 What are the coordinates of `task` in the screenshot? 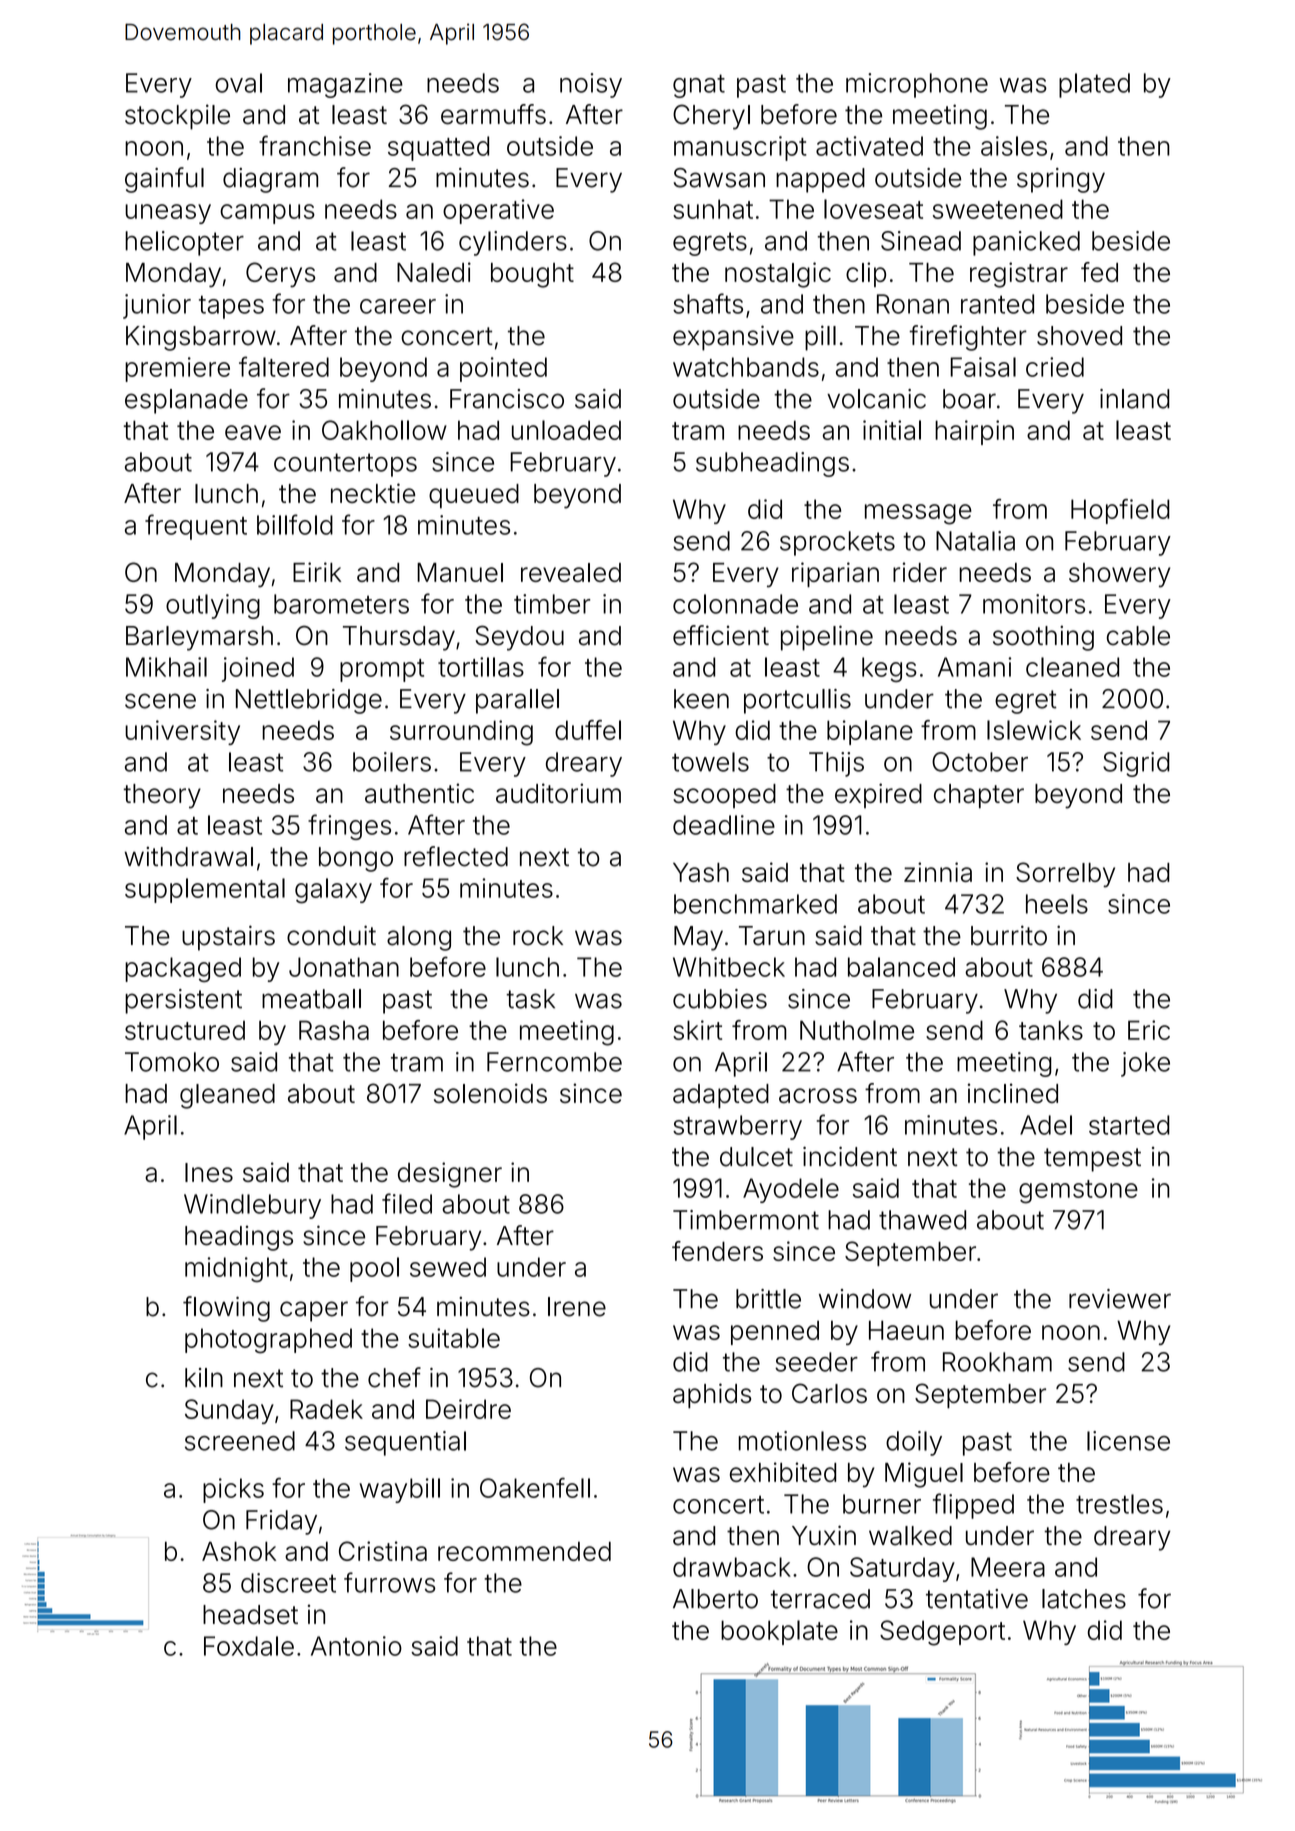 It's located at (530, 999).
